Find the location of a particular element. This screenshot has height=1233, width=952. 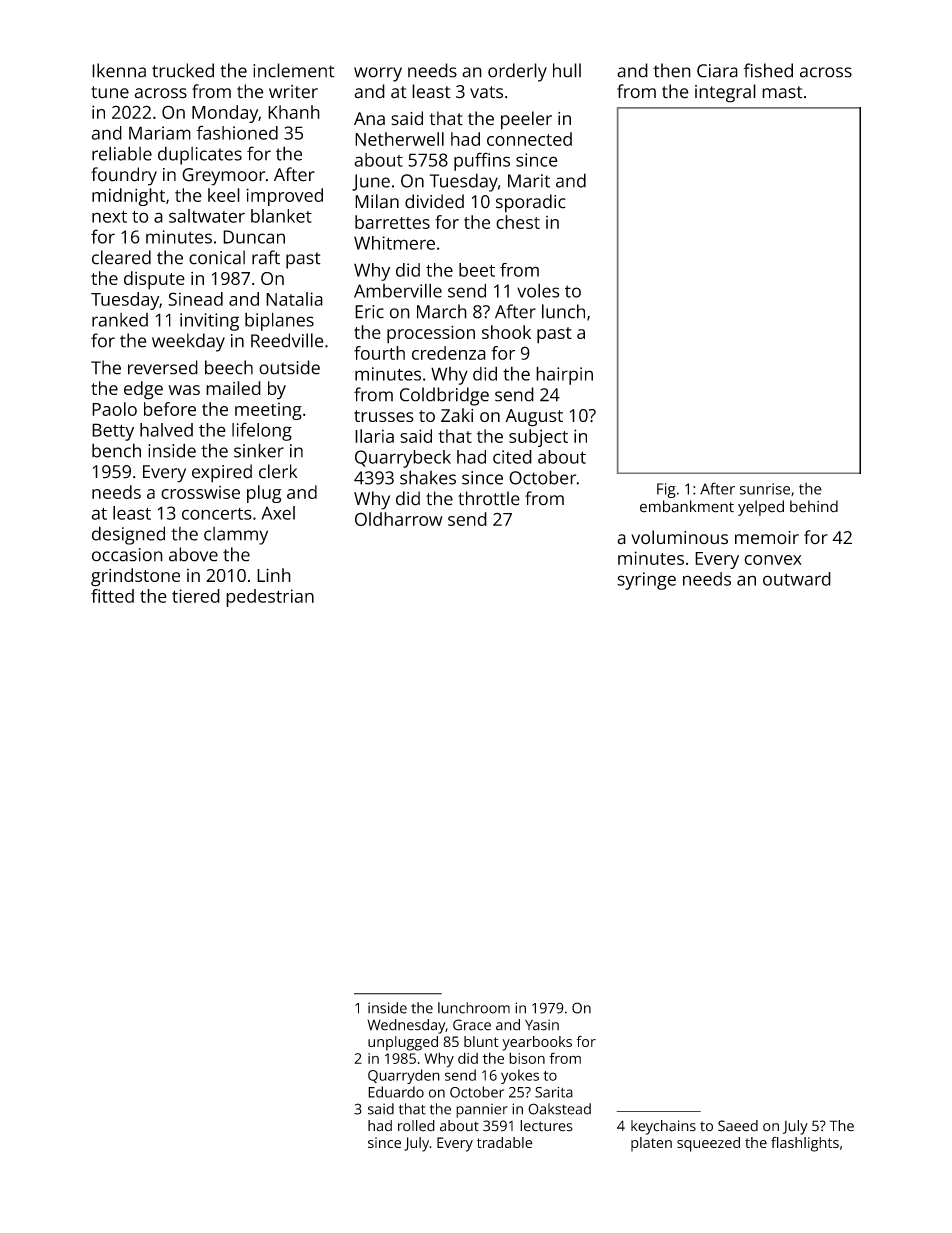

integral is located at coordinates (725, 93).
